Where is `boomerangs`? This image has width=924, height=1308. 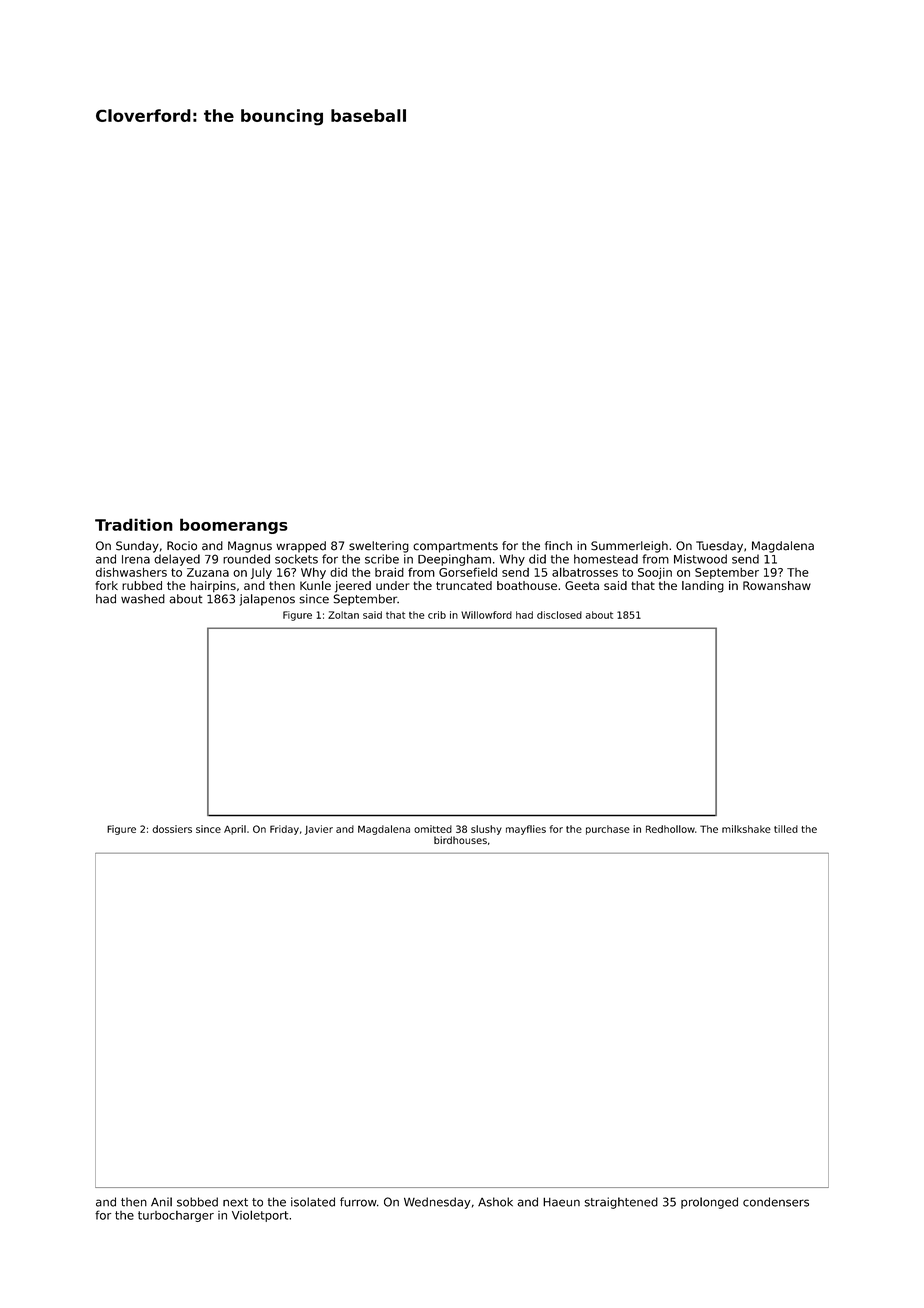 boomerangs is located at coordinates (234, 526).
